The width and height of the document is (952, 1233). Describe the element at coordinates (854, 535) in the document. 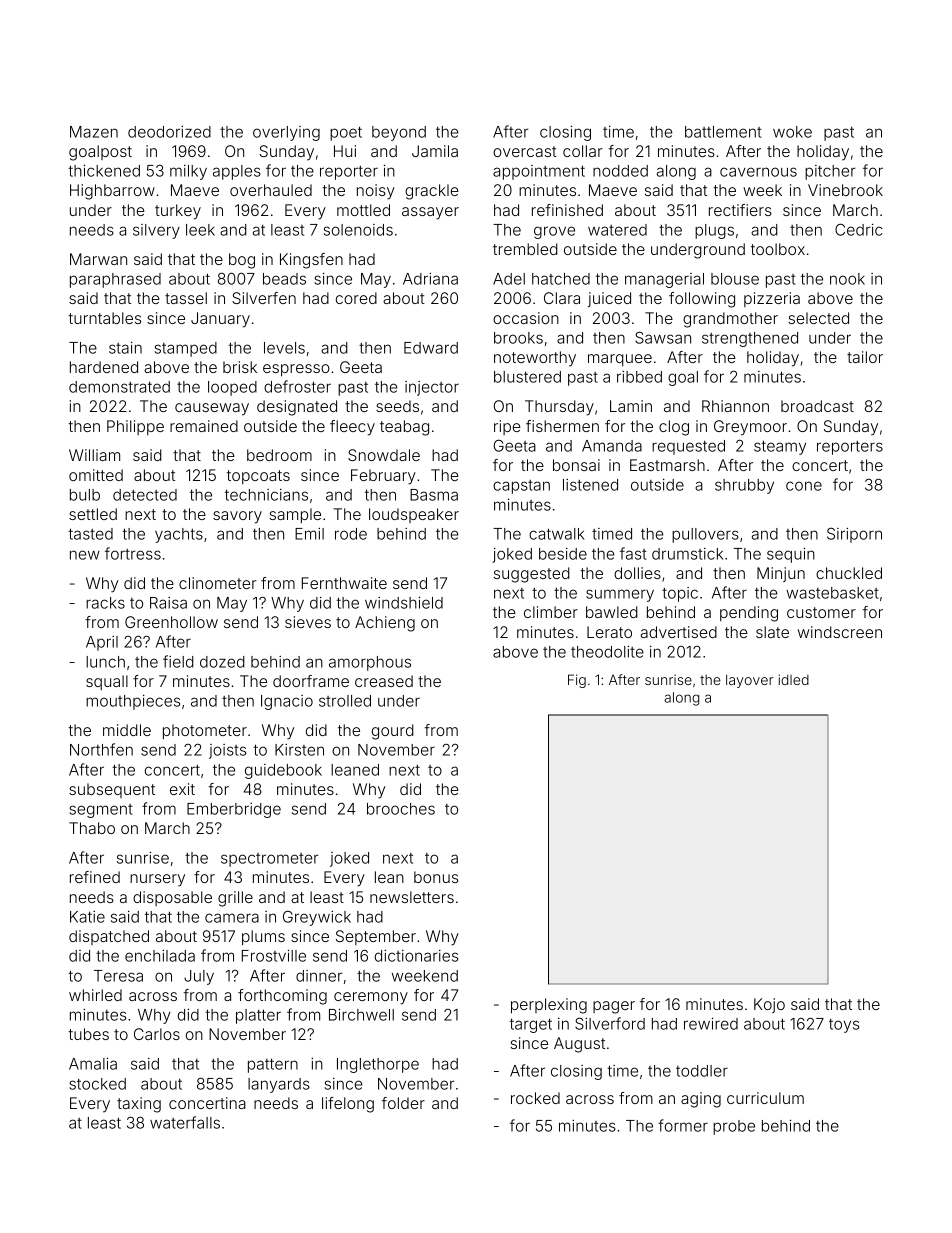

I see `Siriporn` at that location.
